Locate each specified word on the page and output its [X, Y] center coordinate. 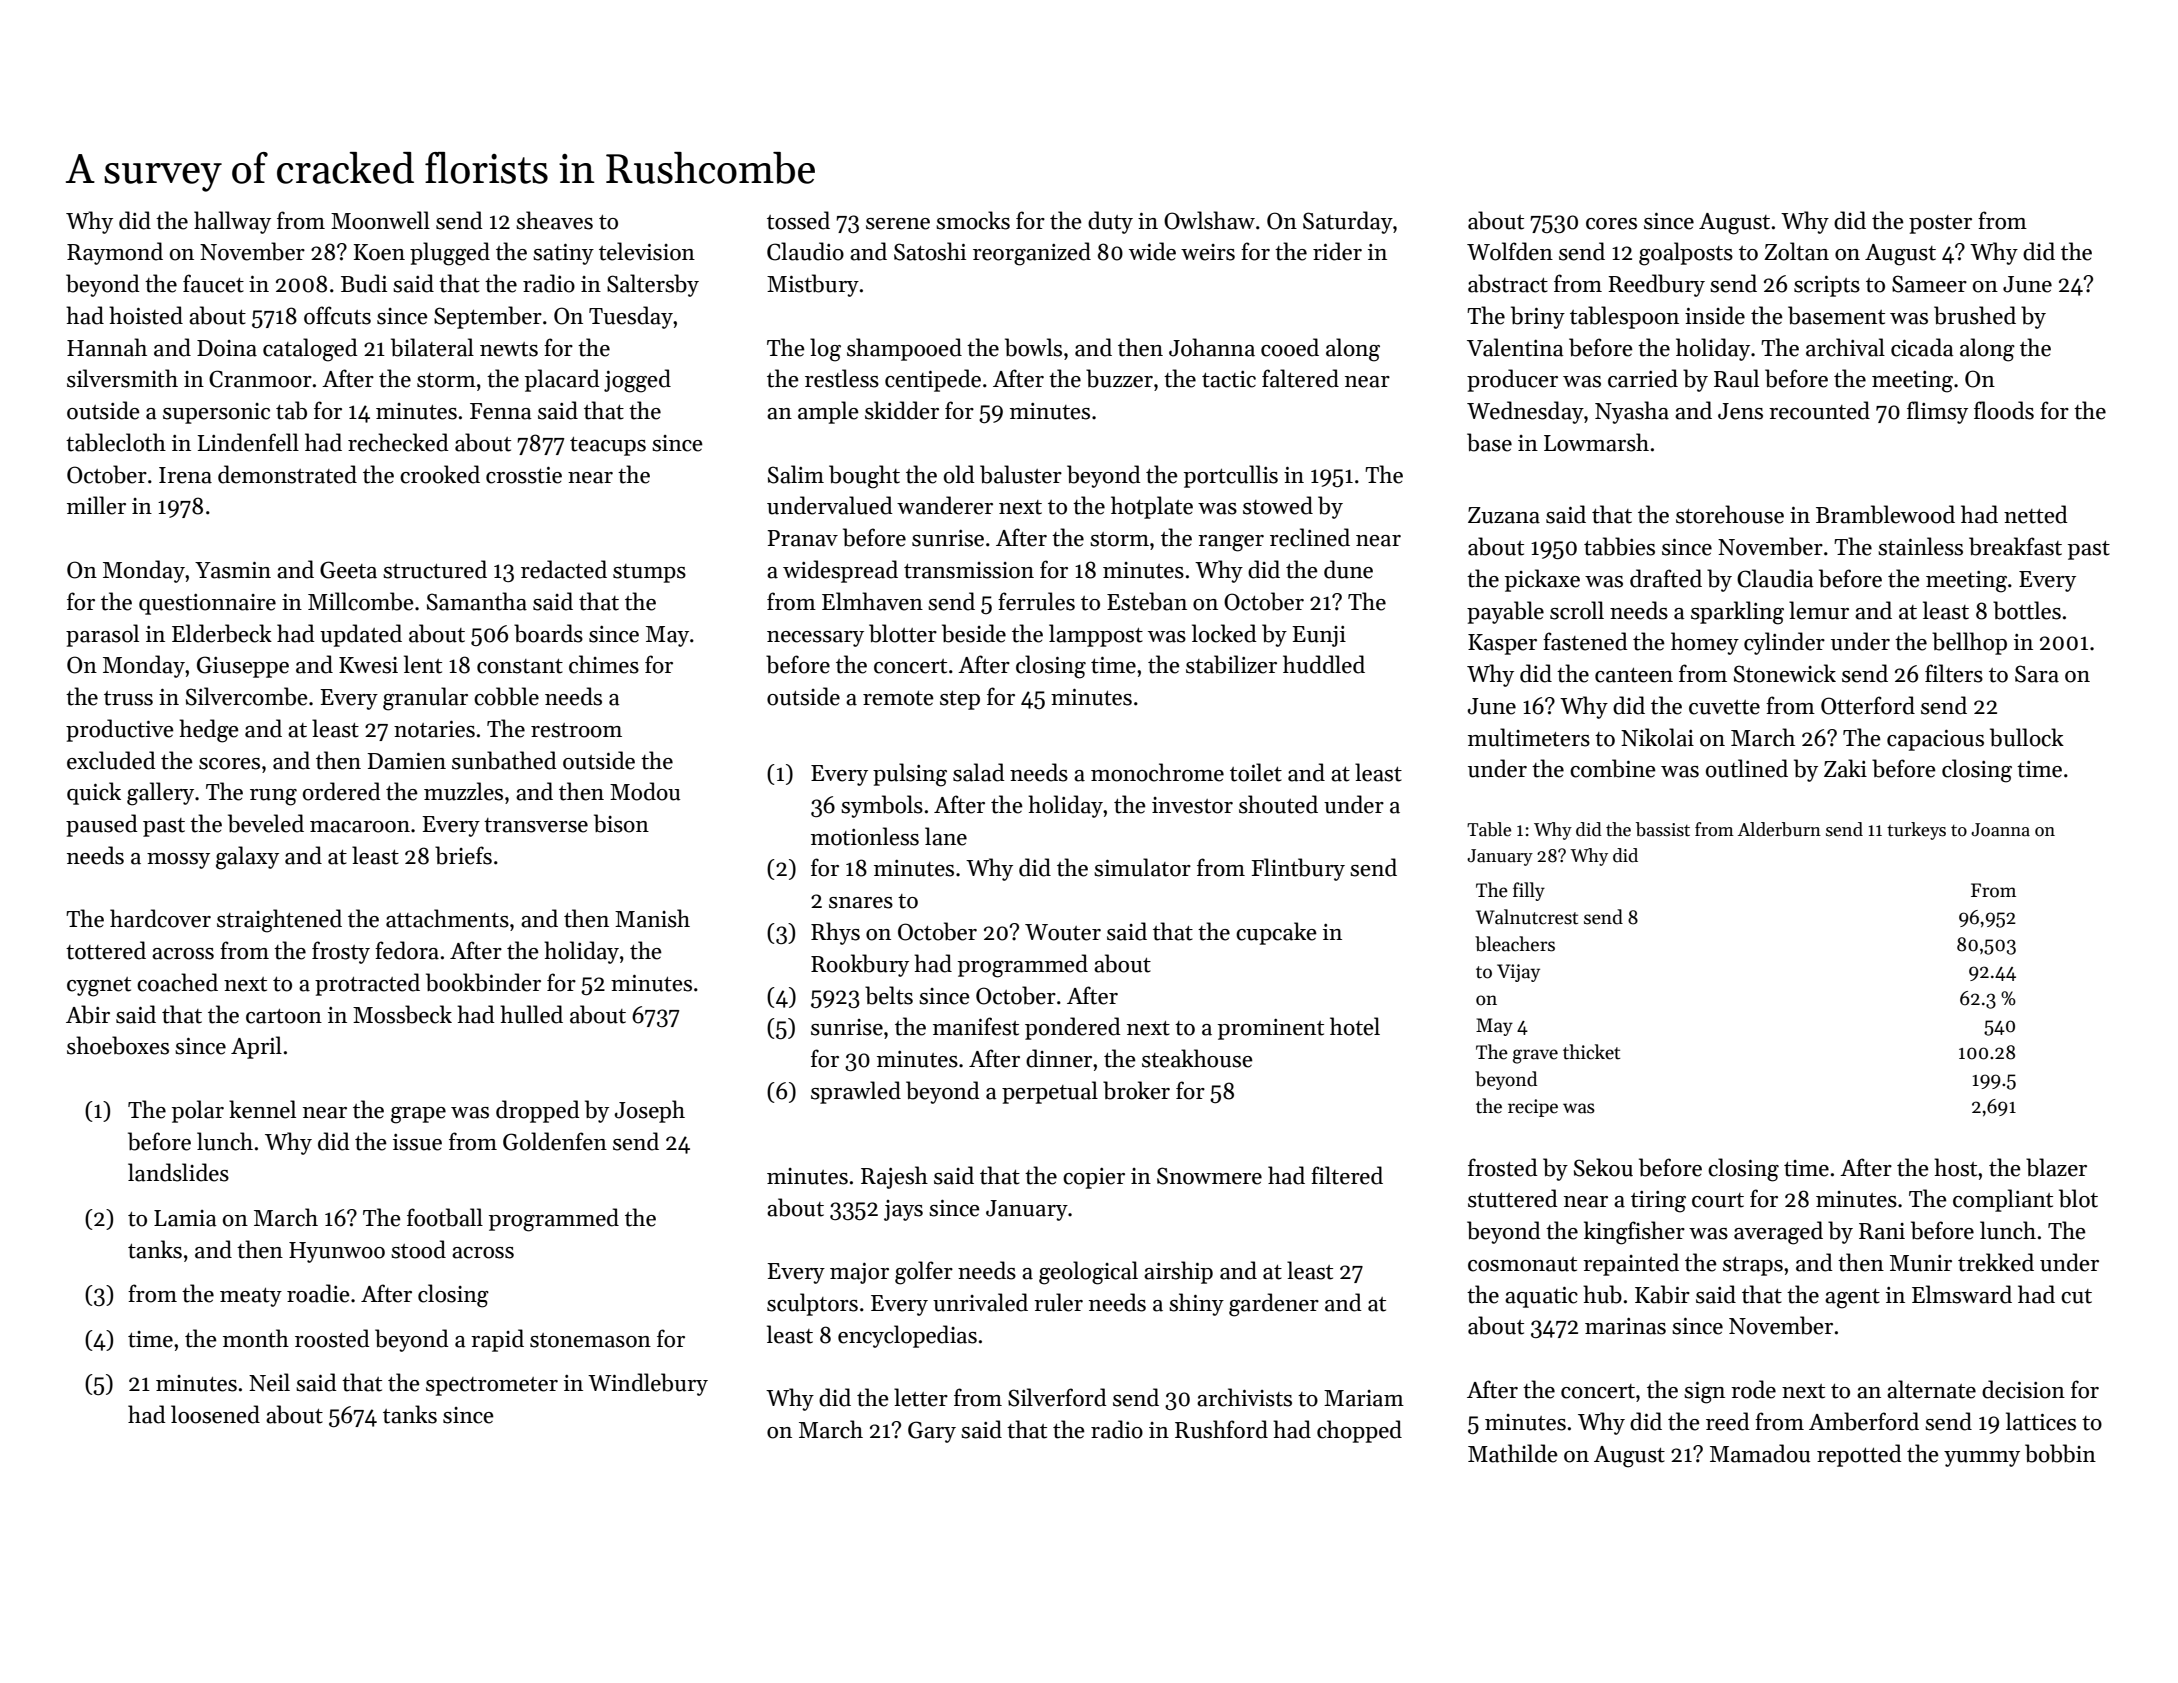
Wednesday [1525, 412]
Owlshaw [1209, 220]
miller [96, 505]
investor [1192, 805]
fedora [407, 950]
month [256, 1338]
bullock [2027, 737]
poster [1940, 224]
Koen [379, 252]
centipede [933, 380]
